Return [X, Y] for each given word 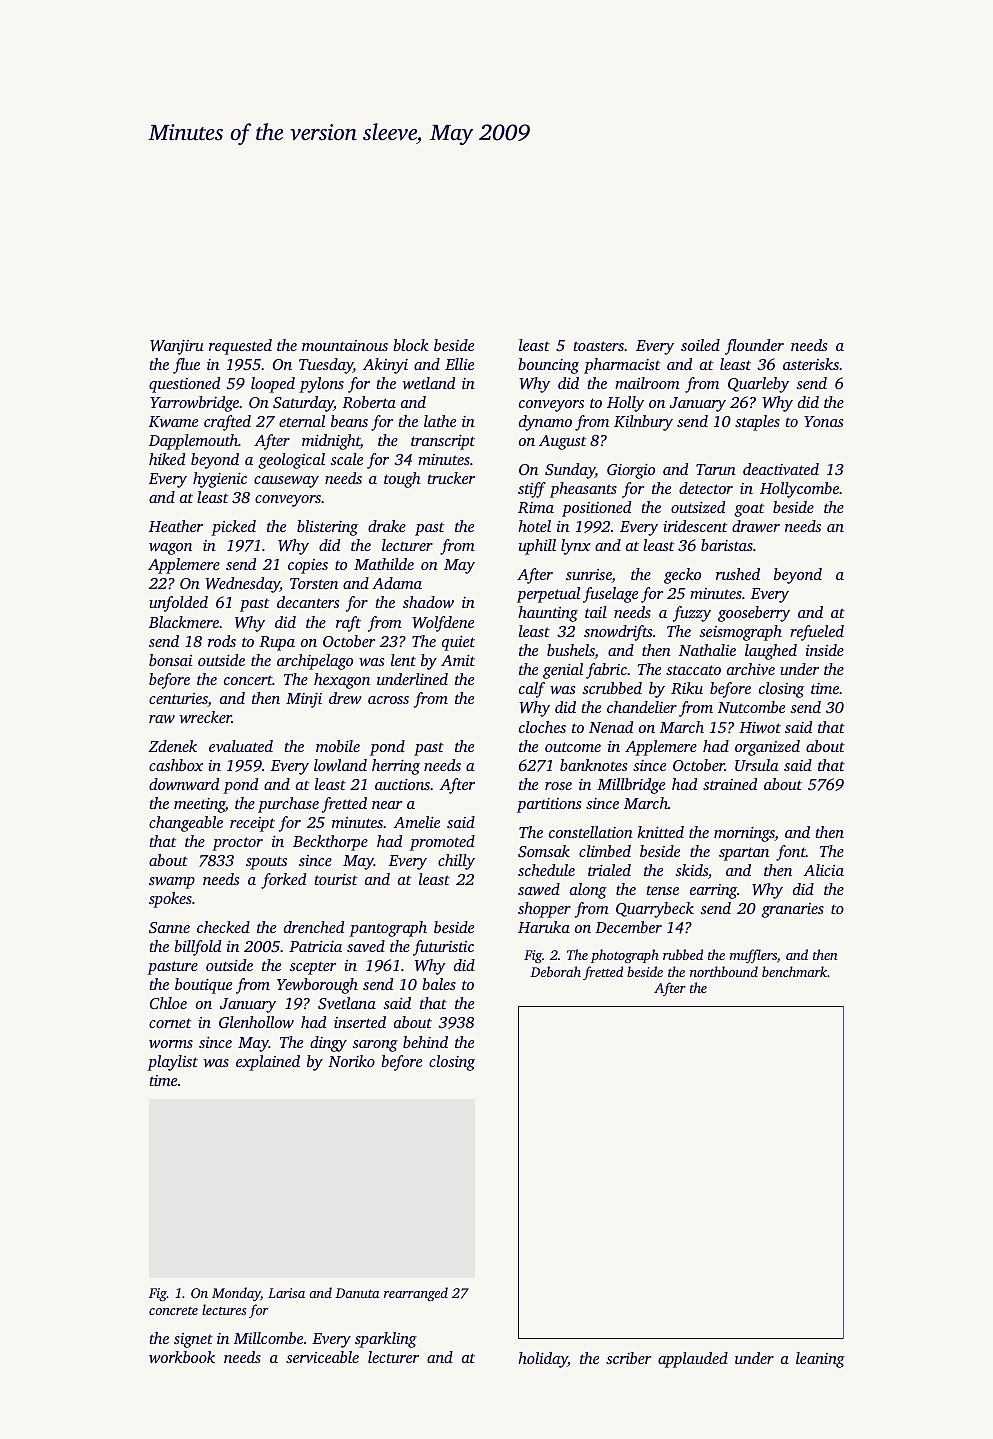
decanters [308, 602]
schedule [546, 870]
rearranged [416, 1294]
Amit [458, 660]
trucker [451, 478]
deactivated [781, 469]
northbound [724, 971]
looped [273, 385]
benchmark [794, 971]
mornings [744, 834]
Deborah [555, 971]
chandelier [642, 707]
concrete [173, 1311]
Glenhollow [256, 1022]
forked [283, 881]
